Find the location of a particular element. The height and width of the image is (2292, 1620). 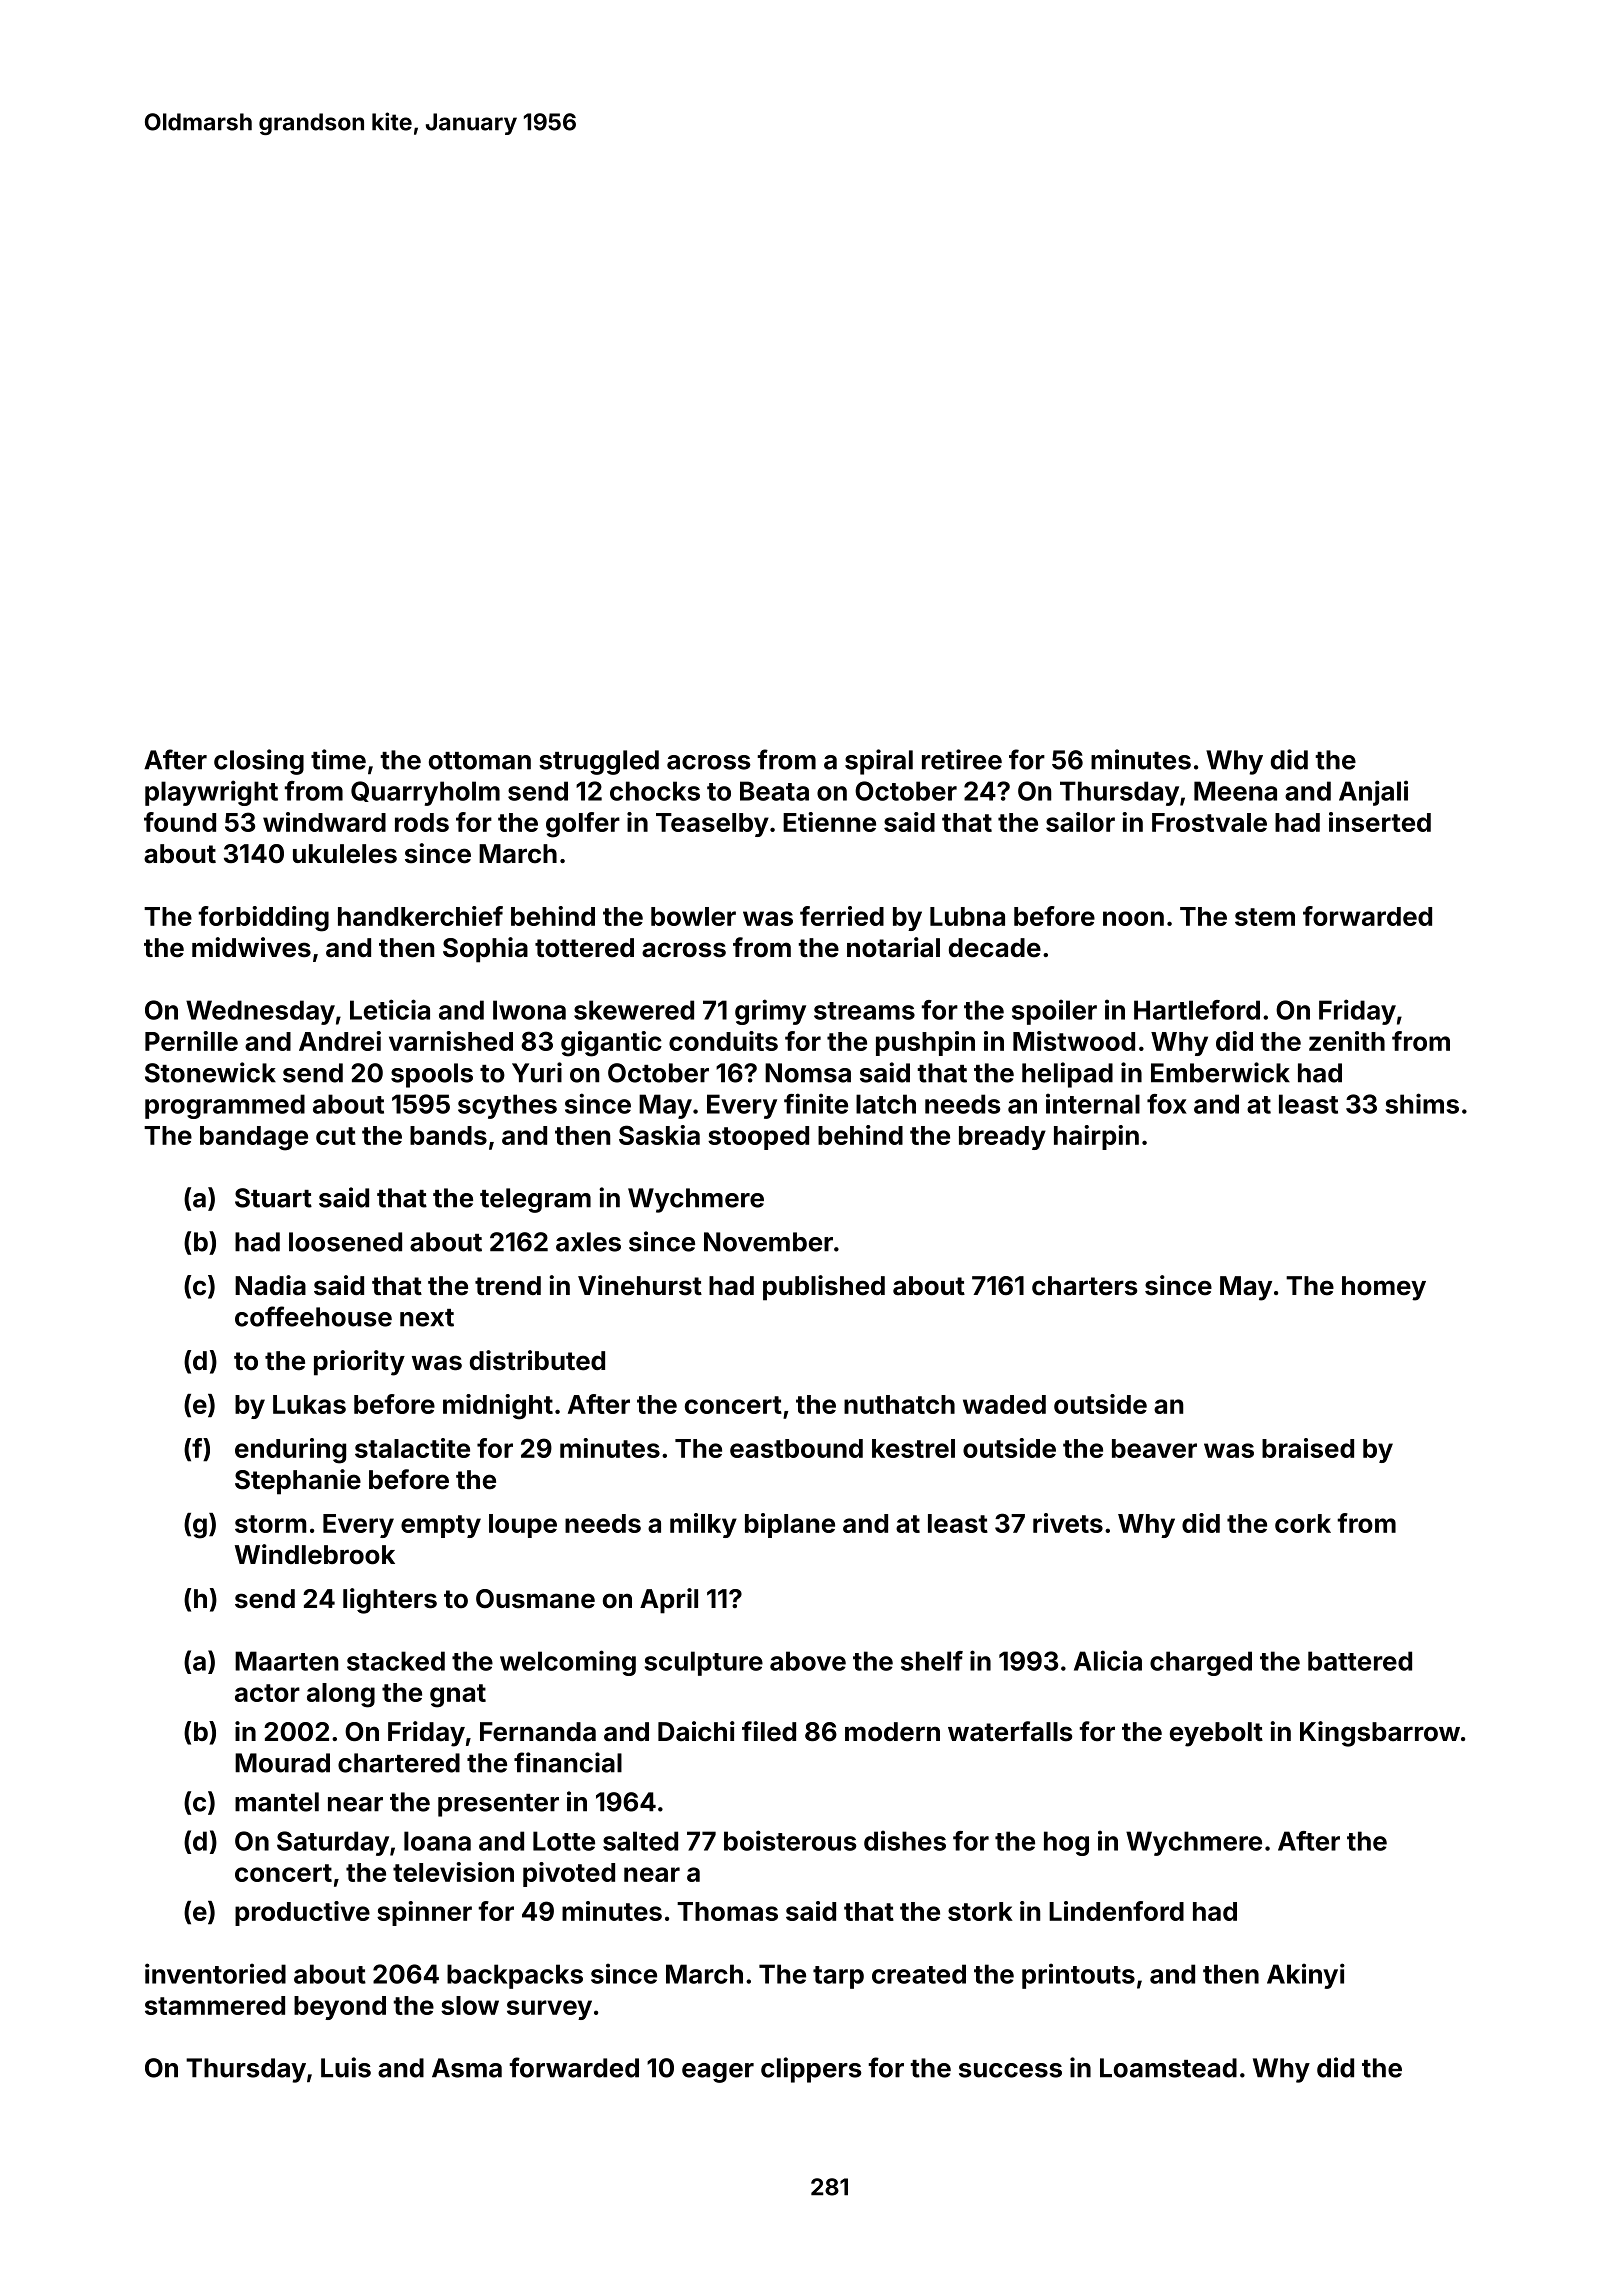

Nadia is located at coordinates (270, 1285).
